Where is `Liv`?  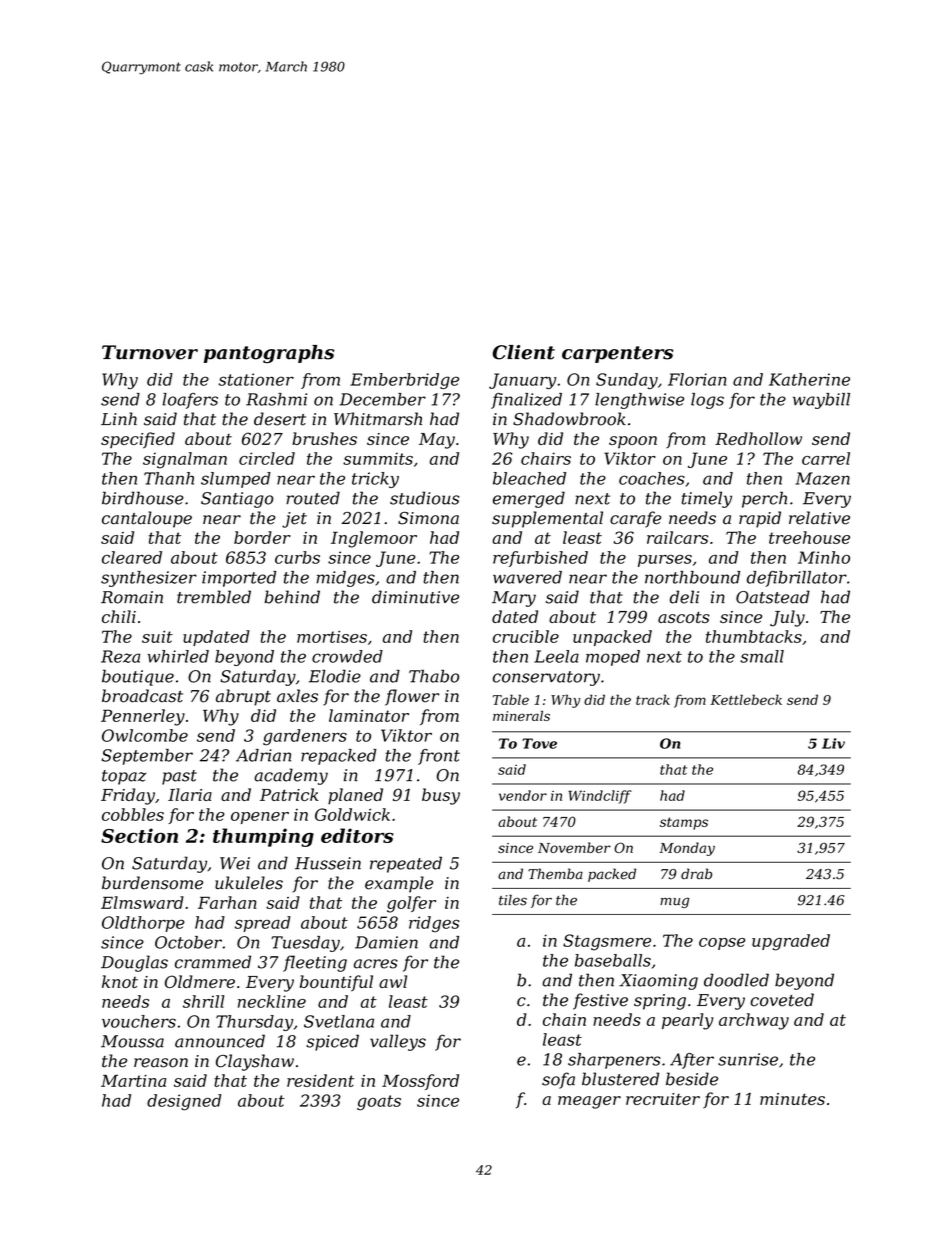
Liv is located at coordinates (833, 743).
